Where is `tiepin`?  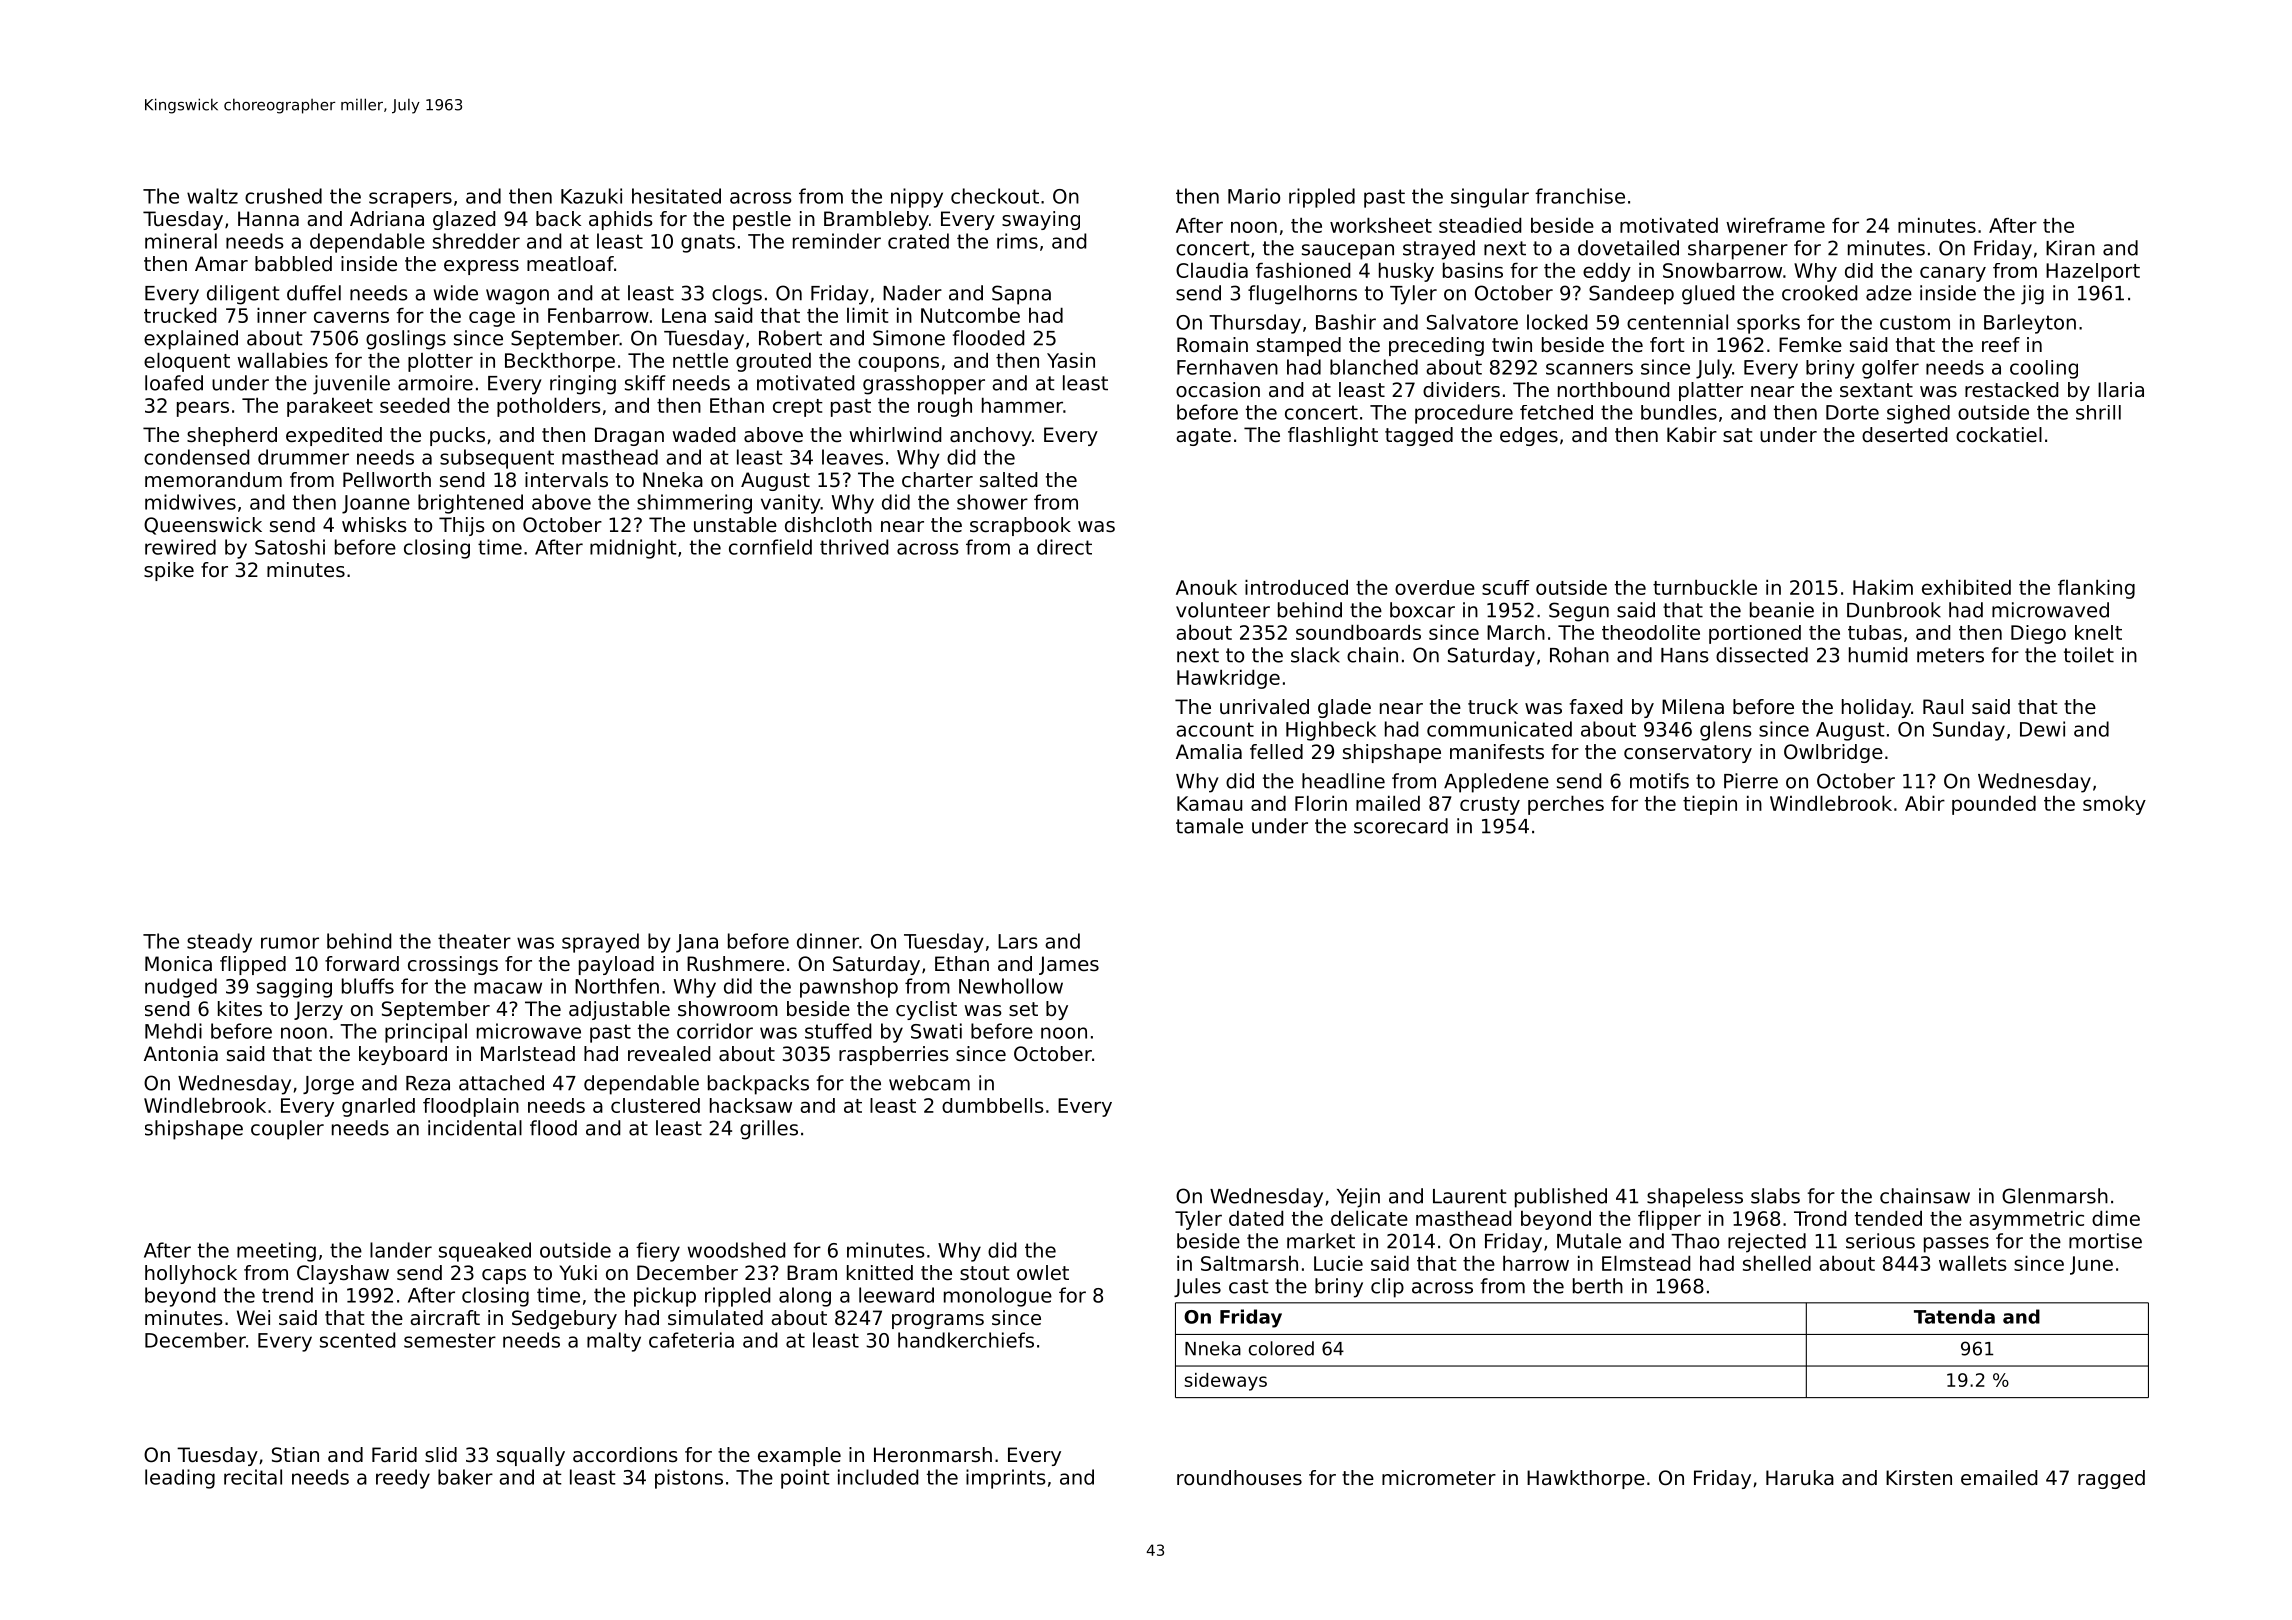 tiepin is located at coordinates (1710, 805).
